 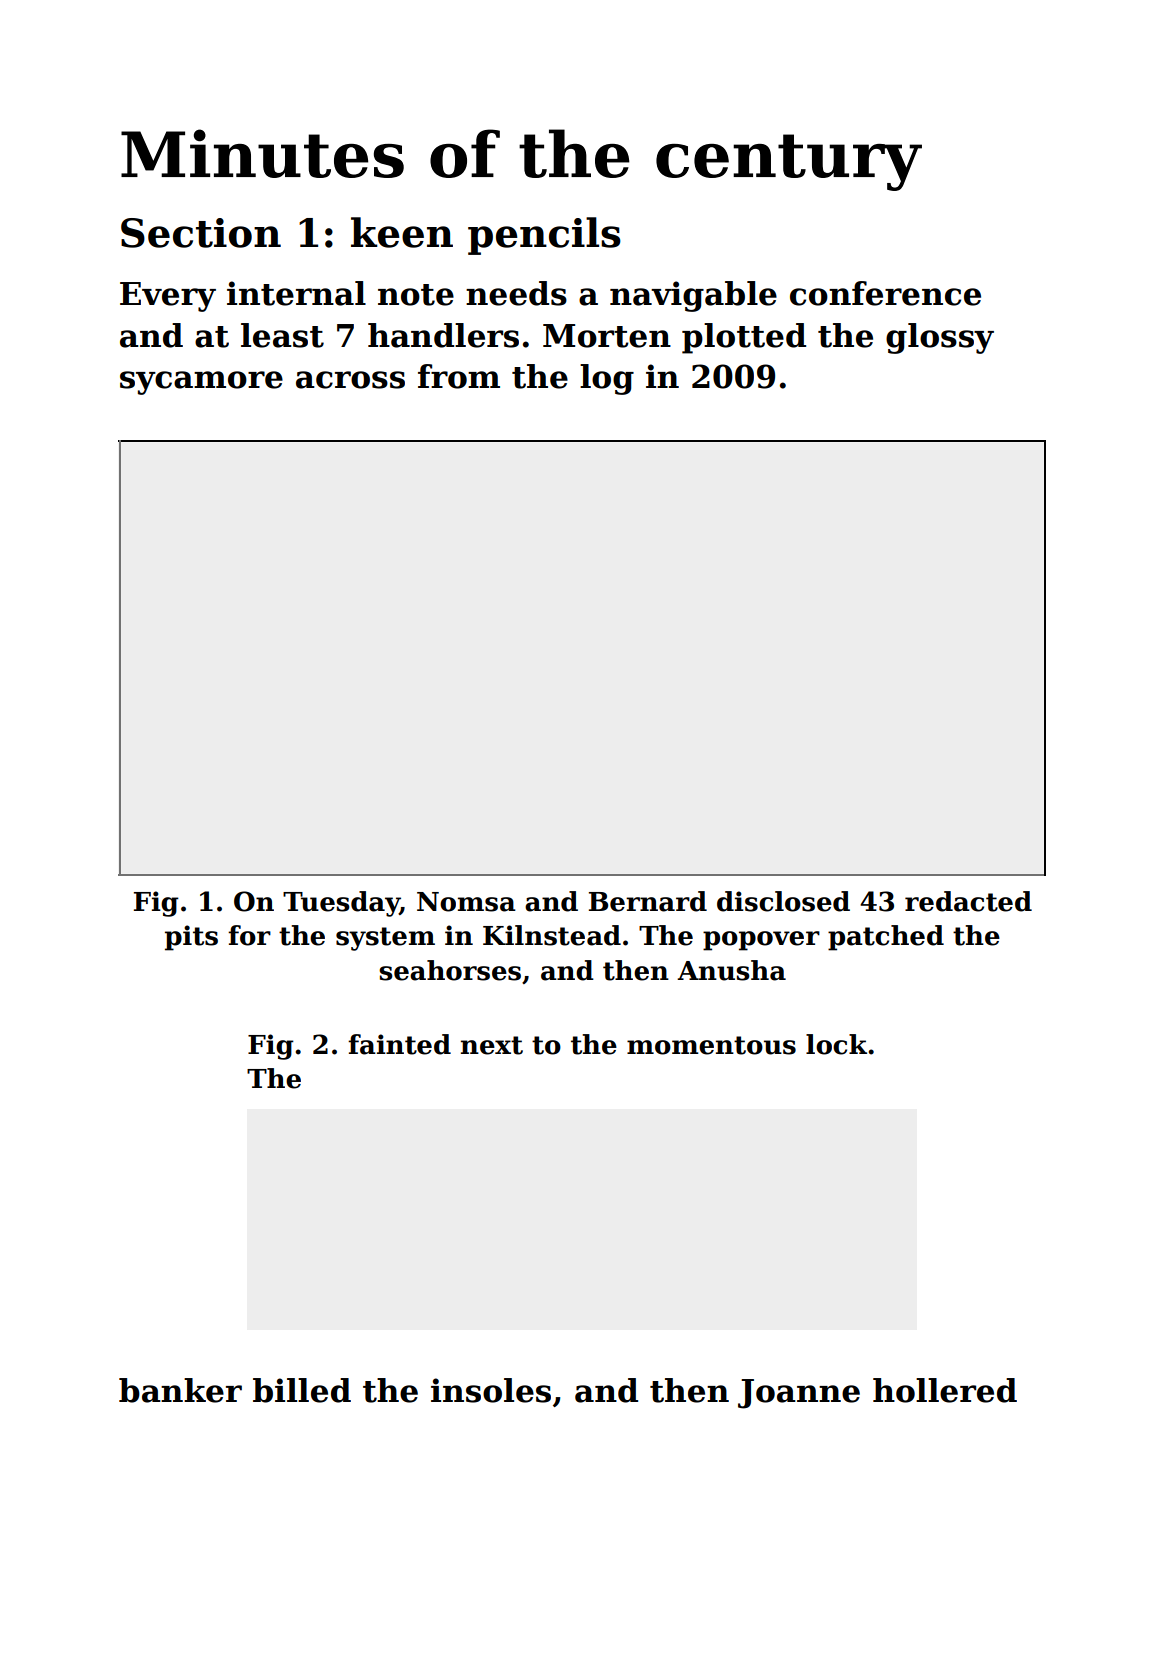 I want to click on Kilnstead, so click(x=552, y=935).
